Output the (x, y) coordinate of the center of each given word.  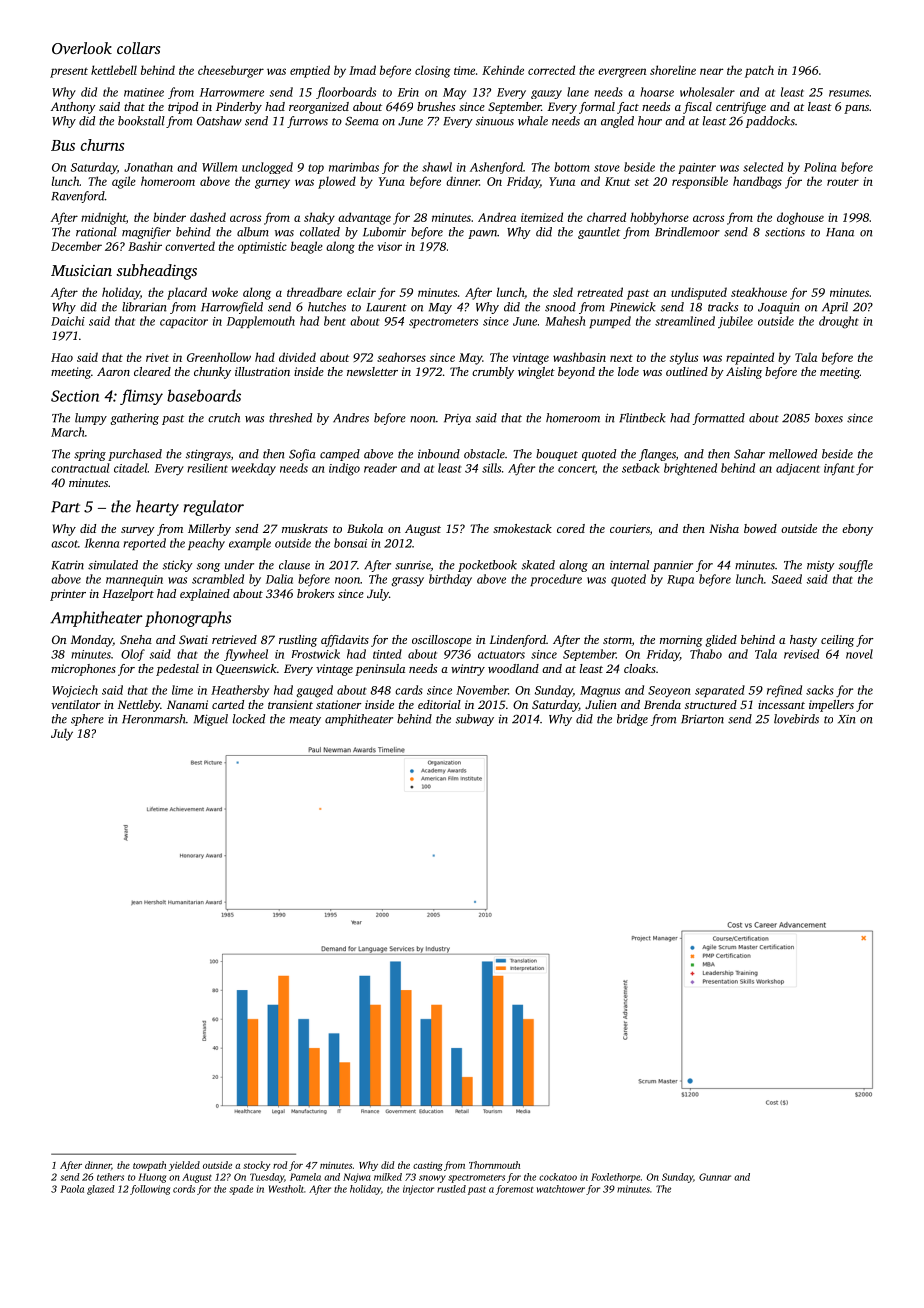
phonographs (188, 619)
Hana (840, 232)
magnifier (146, 233)
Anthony (73, 108)
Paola (72, 1189)
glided (721, 641)
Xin (847, 719)
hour (650, 121)
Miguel (211, 720)
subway (475, 720)
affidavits (345, 641)
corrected (551, 70)
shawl (437, 167)
